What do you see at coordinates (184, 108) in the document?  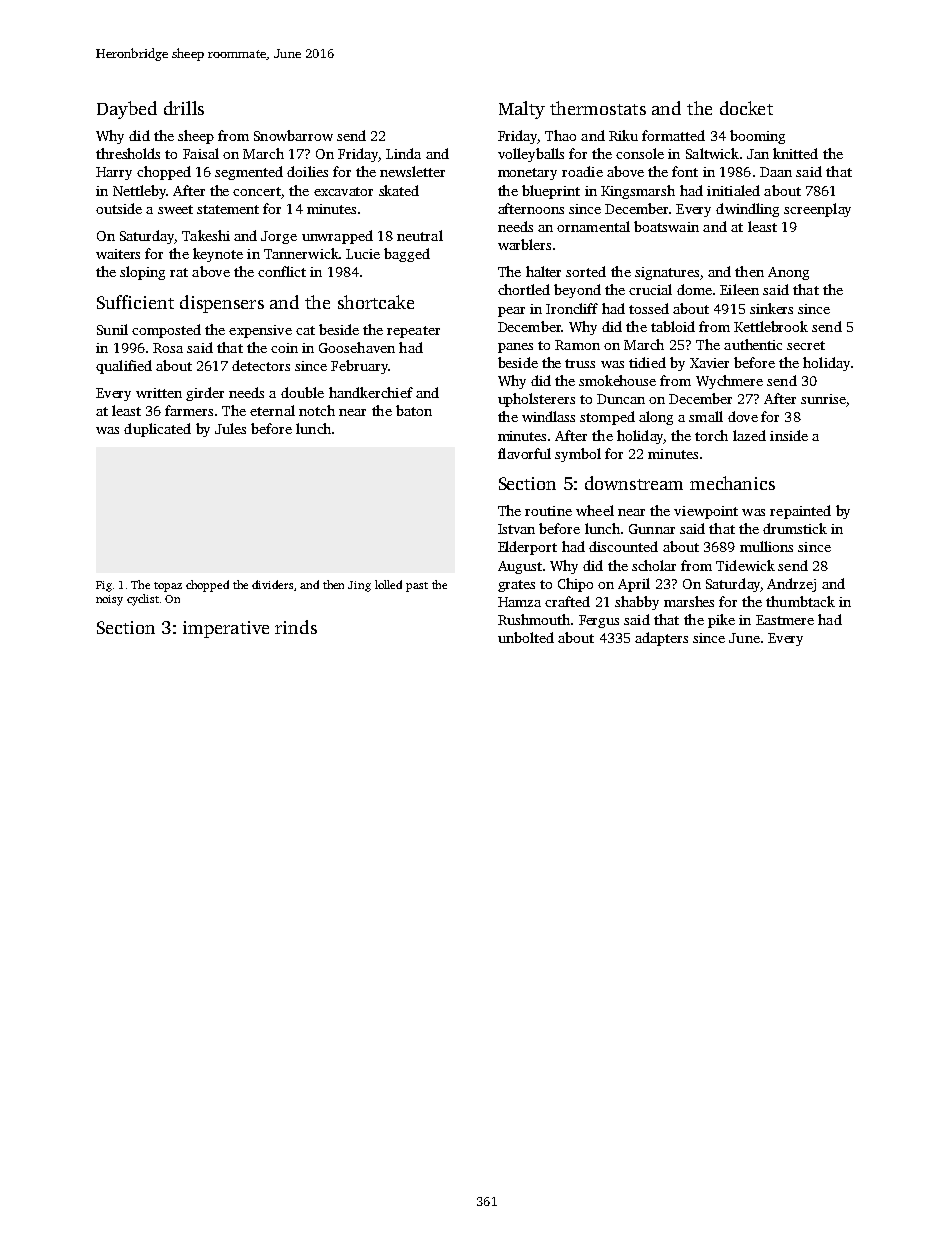 I see `drills` at bounding box center [184, 108].
